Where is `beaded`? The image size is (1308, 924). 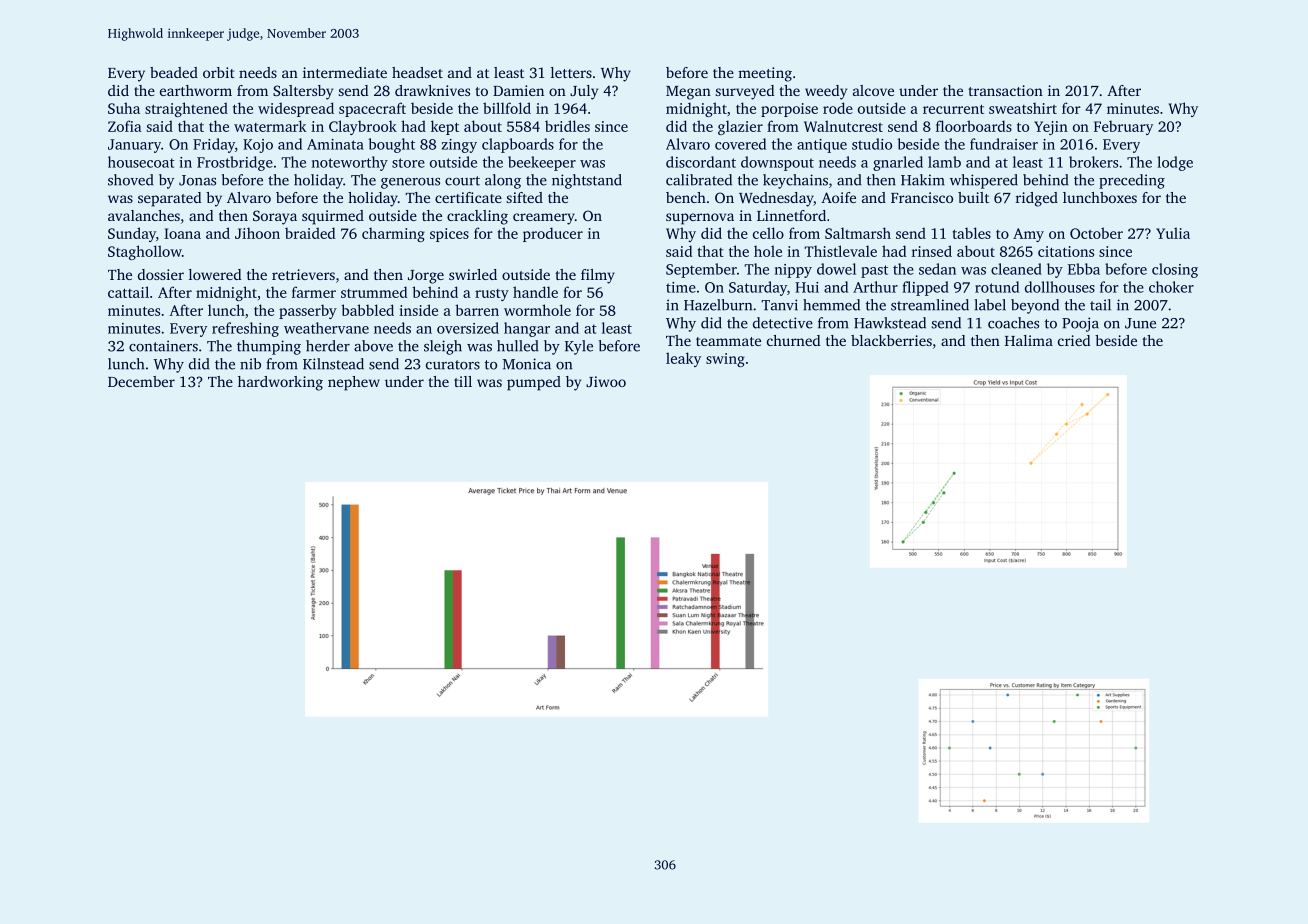
beaded is located at coordinates (174, 72).
